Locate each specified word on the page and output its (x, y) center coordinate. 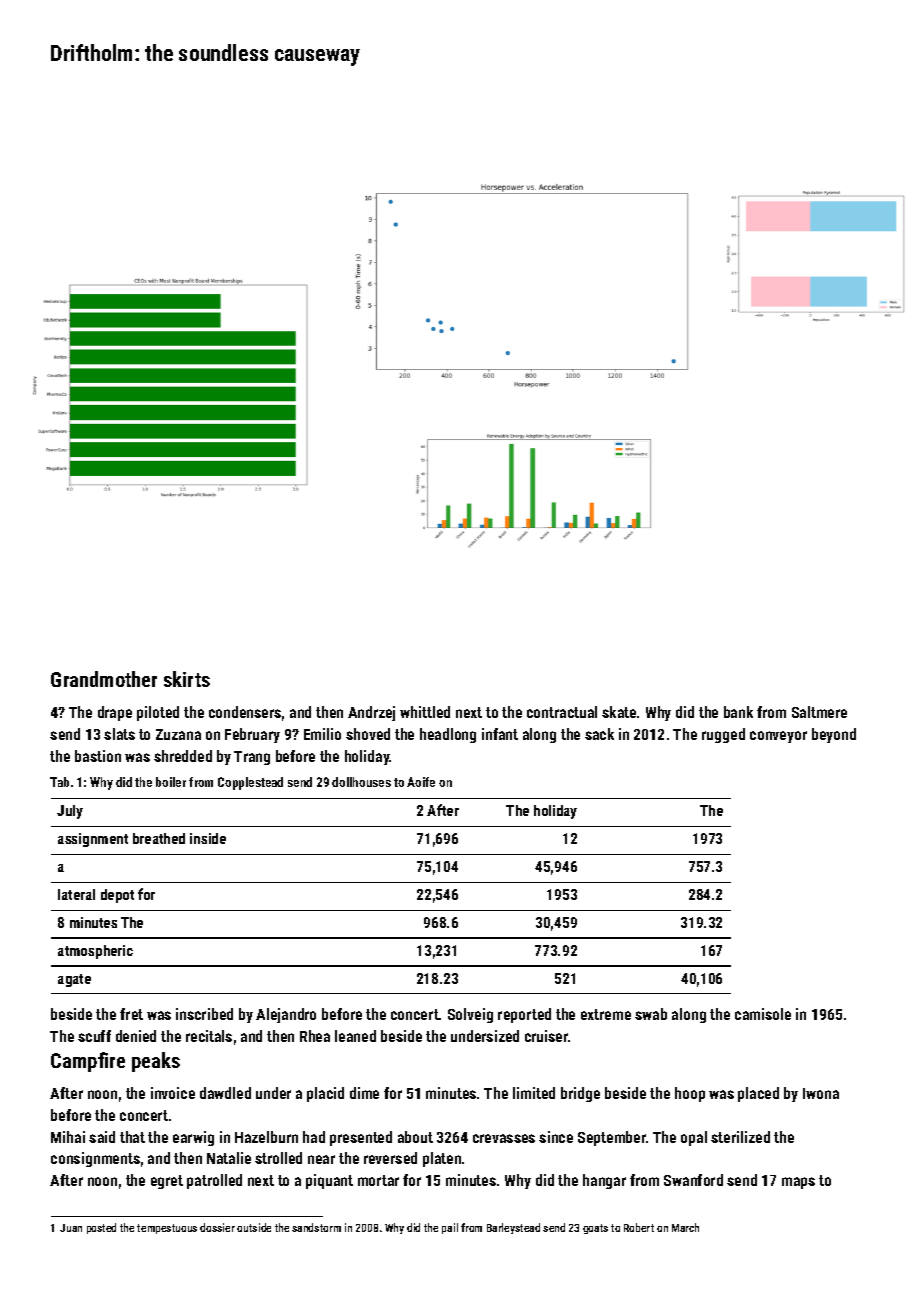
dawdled (225, 1093)
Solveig (470, 1015)
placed (758, 1094)
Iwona (821, 1093)
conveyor (778, 737)
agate (74, 980)
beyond (834, 735)
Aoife (421, 782)
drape (115, 713)
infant (500, 734)
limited (534, 1093)
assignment (93, 840)
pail (450, 1228)
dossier (217, 1227)
